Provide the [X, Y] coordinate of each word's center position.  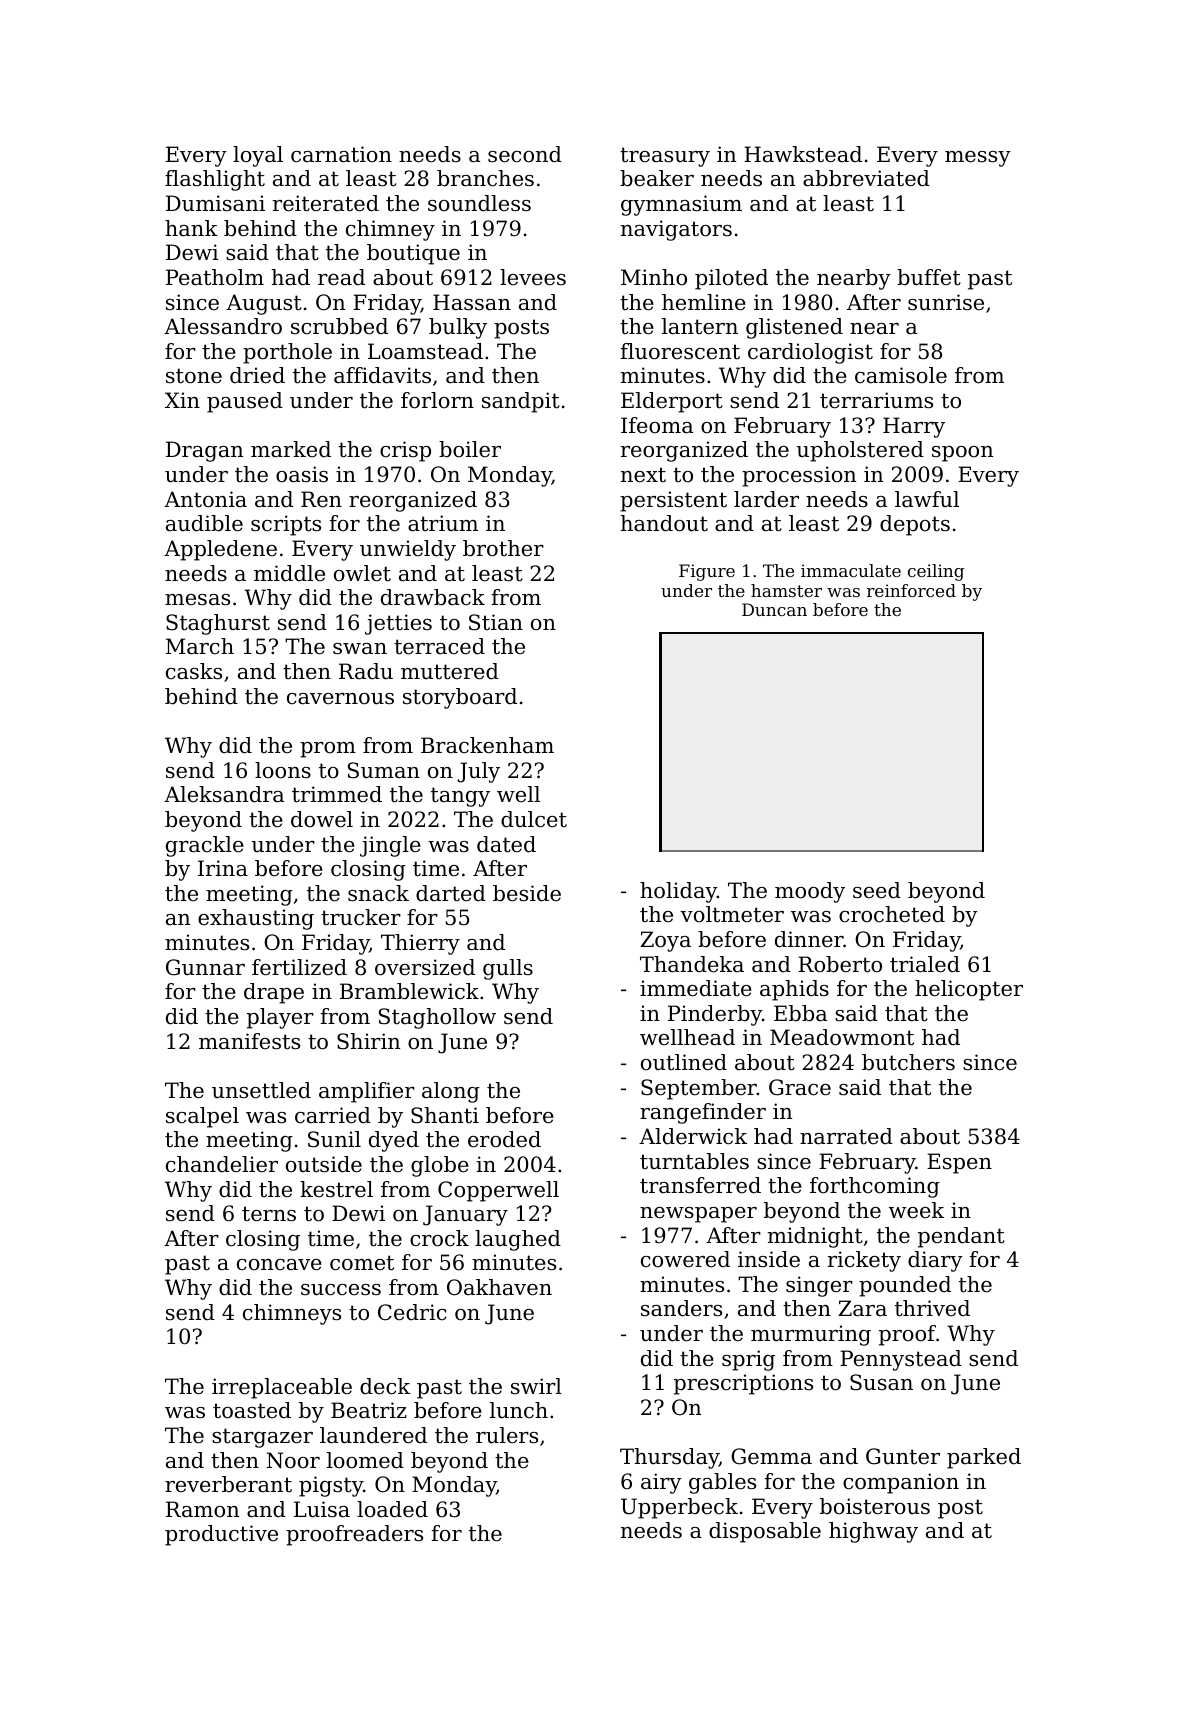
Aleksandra [224, 794]
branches [485, 178]
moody [810, 892]
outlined [684, 1062]
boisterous [875, 1506]
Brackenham [487, 745]
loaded [392, 1509]
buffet [929, 277]
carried [333, 1115]
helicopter [969, 990]
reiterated [326, 203]
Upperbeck [679, 1508]
